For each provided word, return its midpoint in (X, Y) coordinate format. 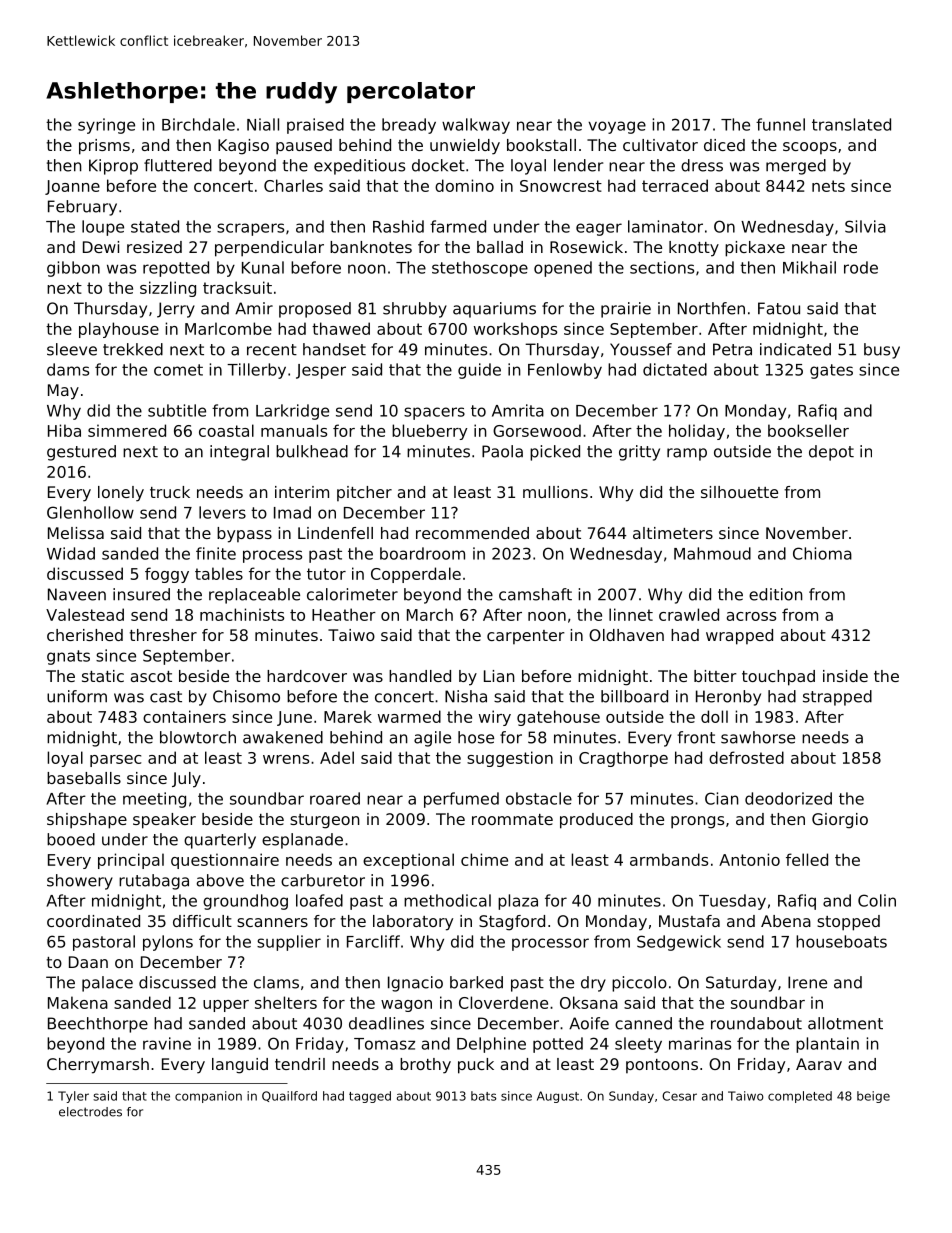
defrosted (746, 757)
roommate (512, 819)
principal (131, 861)
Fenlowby (565, 371)
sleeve (72, 349)
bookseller (808, 430)
